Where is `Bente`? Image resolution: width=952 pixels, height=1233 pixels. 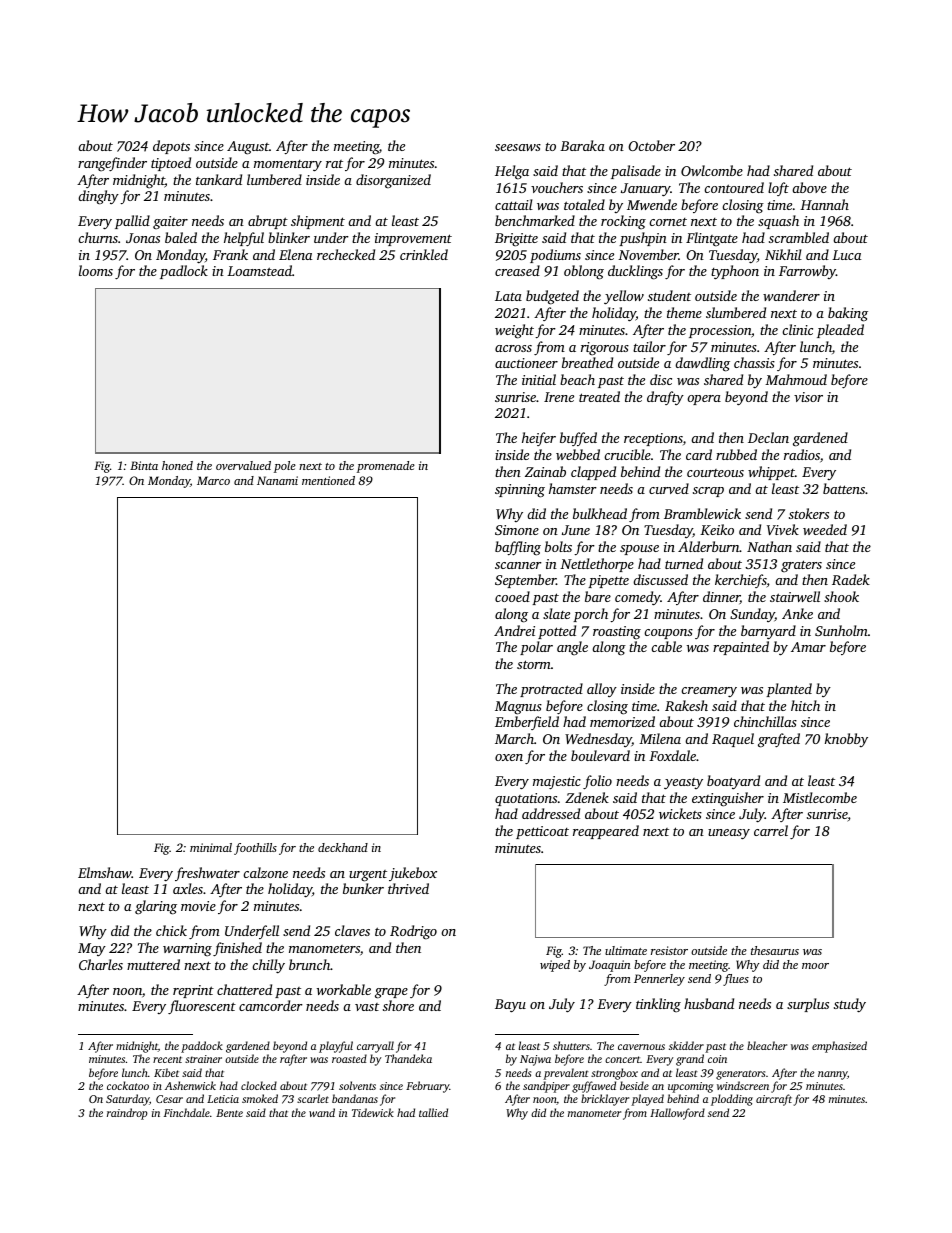 Bente is located at coordinates (229, 1113).
